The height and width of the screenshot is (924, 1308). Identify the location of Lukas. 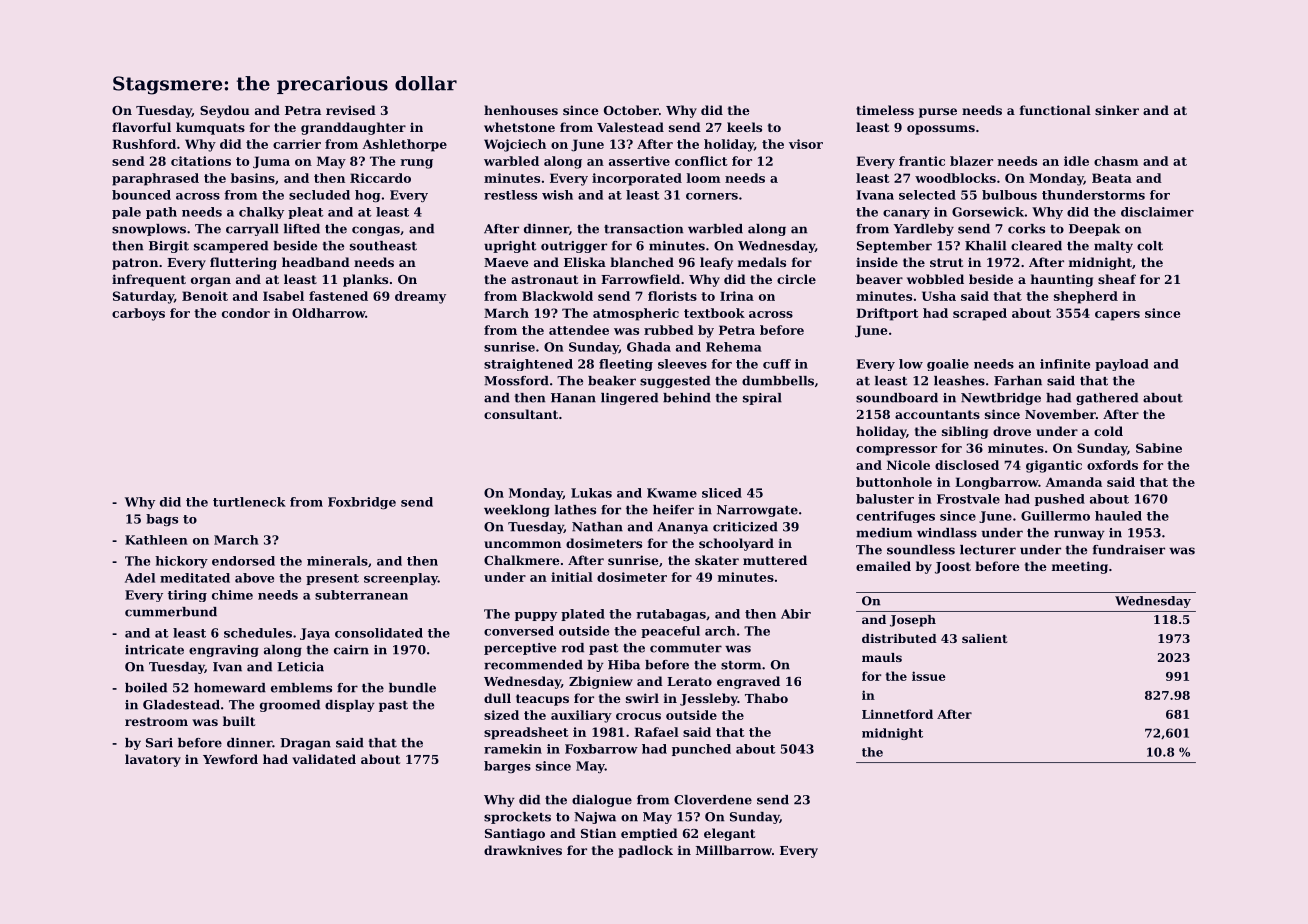
(591, 493).
